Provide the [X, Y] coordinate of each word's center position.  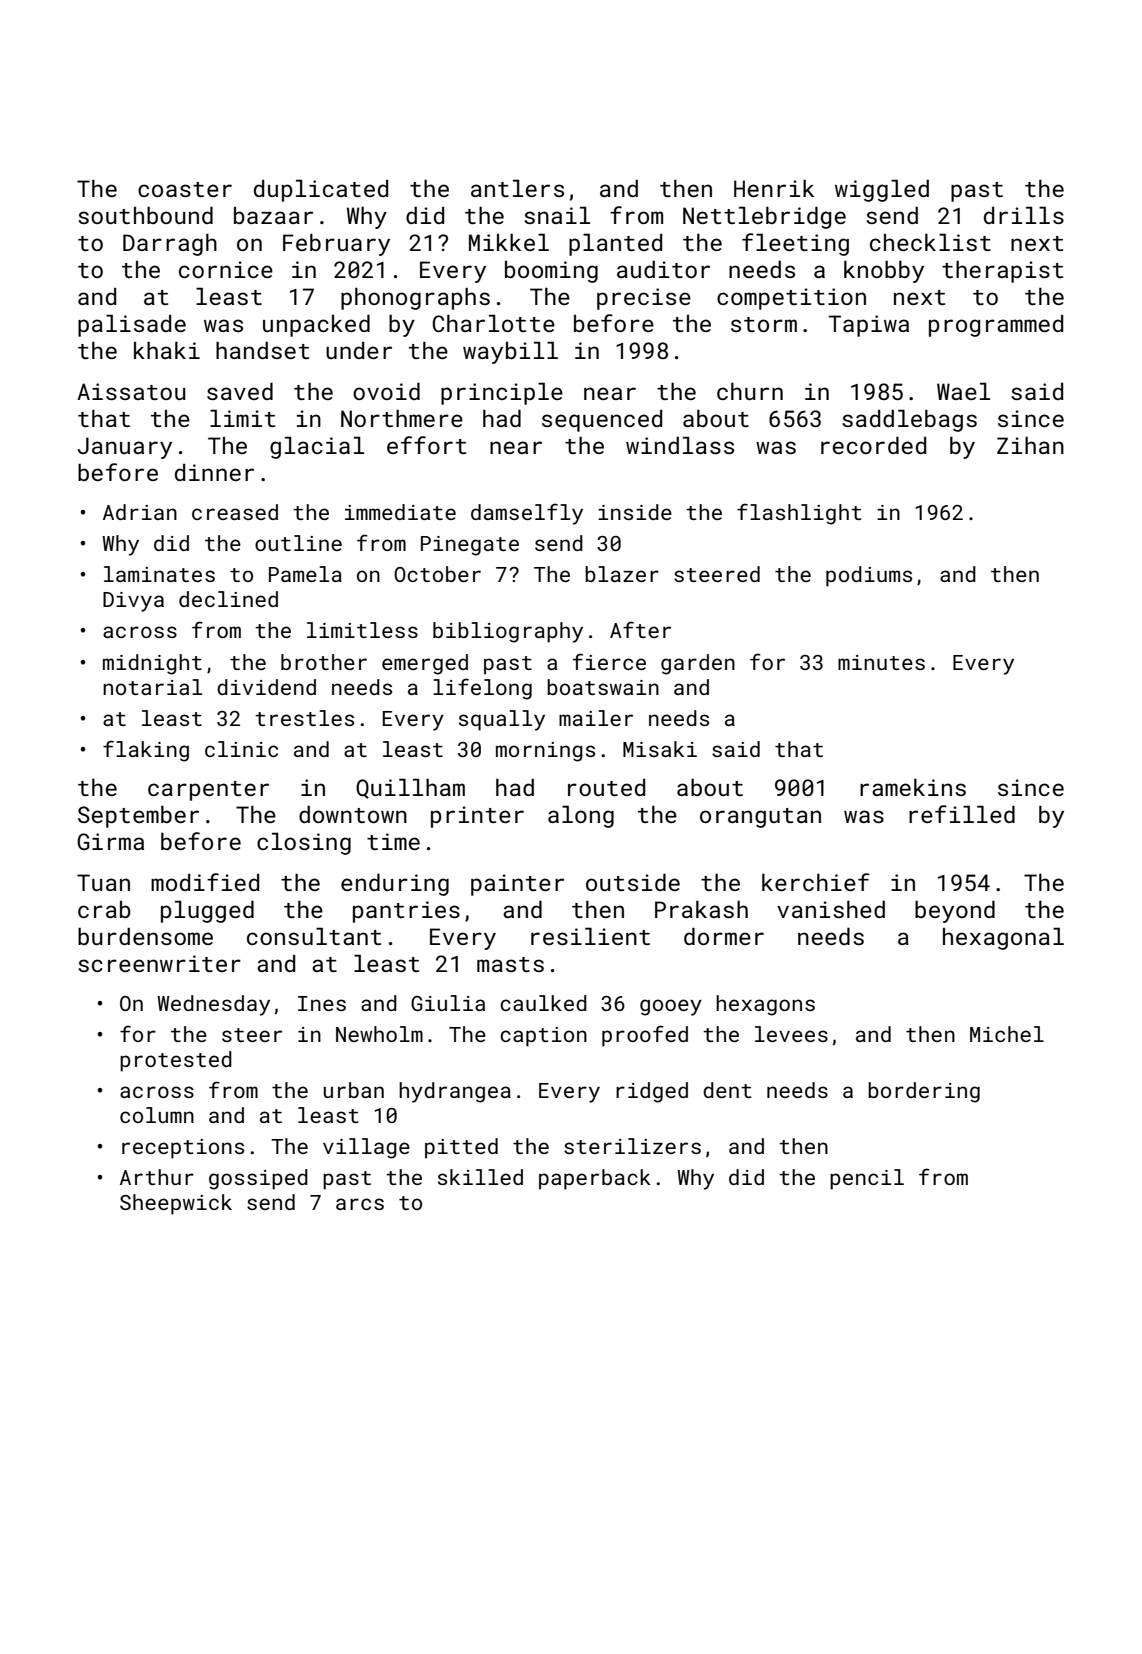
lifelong [482, 689]
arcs [360, 1204]
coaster [185, 189]
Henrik [774, 188]
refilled [962, 814]
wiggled [882, 190]
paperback [595, 1179]
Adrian [140, 512]
